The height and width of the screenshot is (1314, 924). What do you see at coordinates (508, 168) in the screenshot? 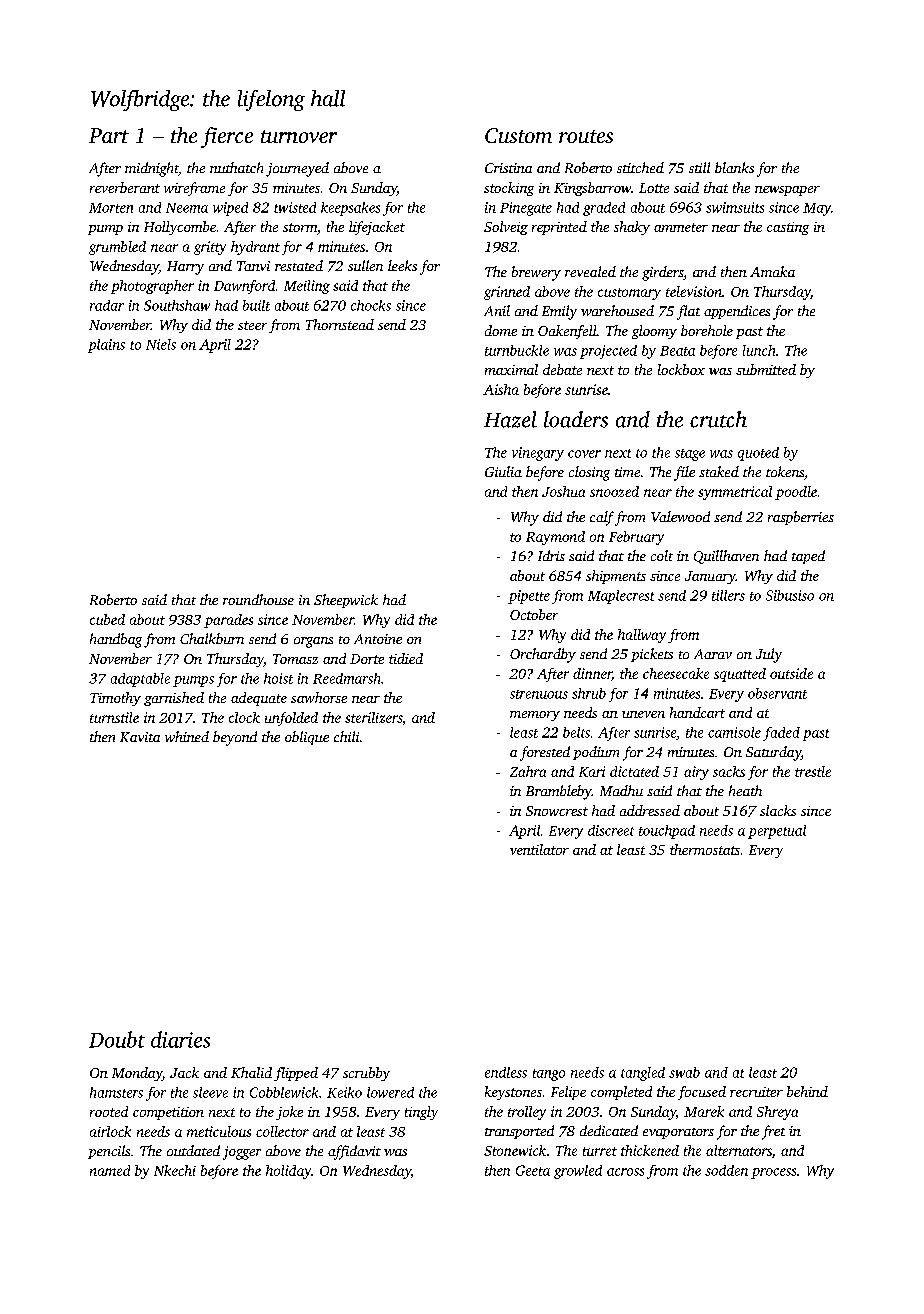
I see `Cristina` at bounding box center [508, 168].
